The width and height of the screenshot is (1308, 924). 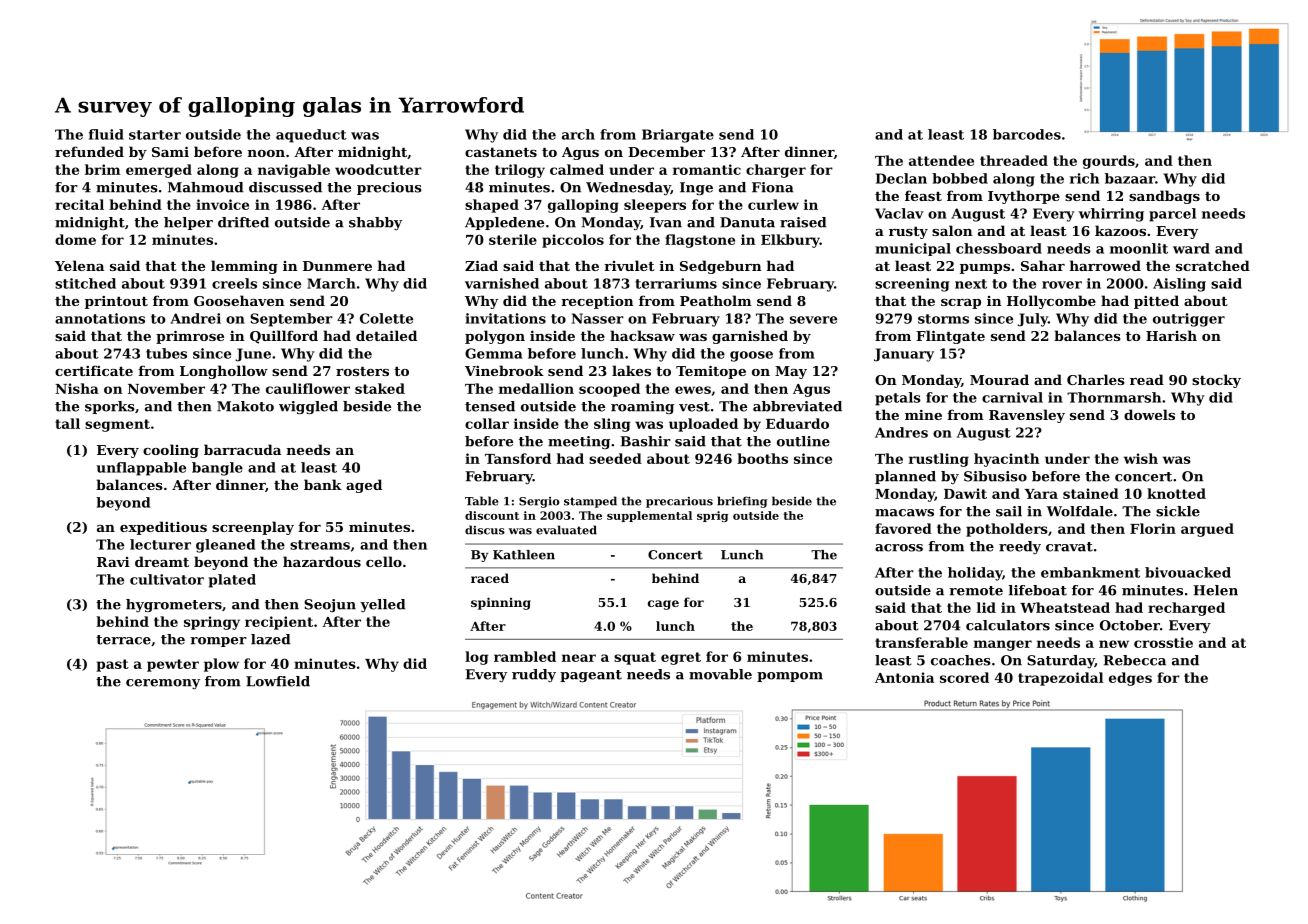 I want to click on sickle, so click(x=1178, y=511).
